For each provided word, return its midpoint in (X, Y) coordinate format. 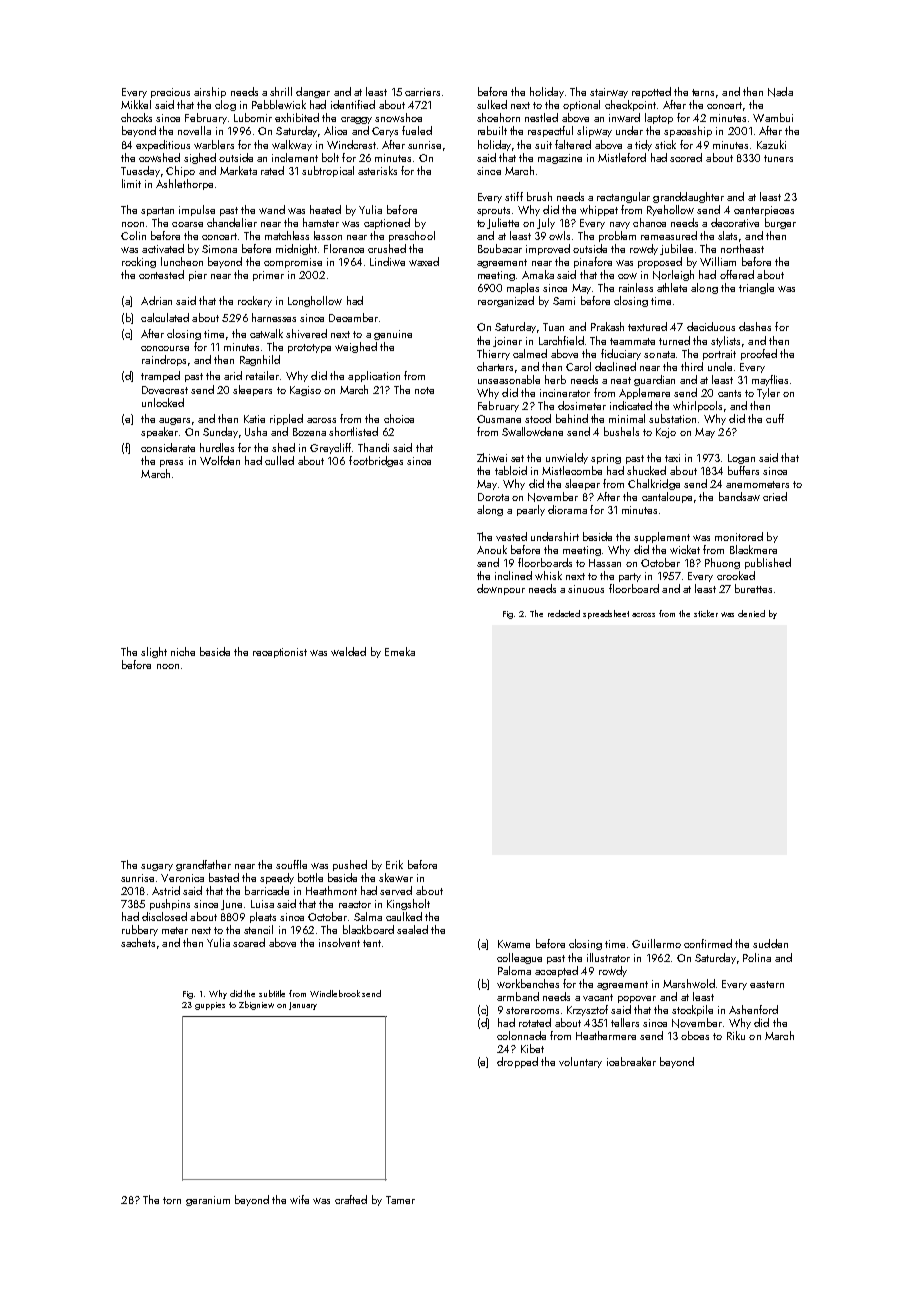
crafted (351, 1199)
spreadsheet (606, 614)
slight (154, 652)
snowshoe (398, 117)
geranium (208, 1201)
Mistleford (622, 157)
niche (183, 651)
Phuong (722, 563)
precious (170, 93)
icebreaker (631, 1061)
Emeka (400, 651)
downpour (501, 589)
